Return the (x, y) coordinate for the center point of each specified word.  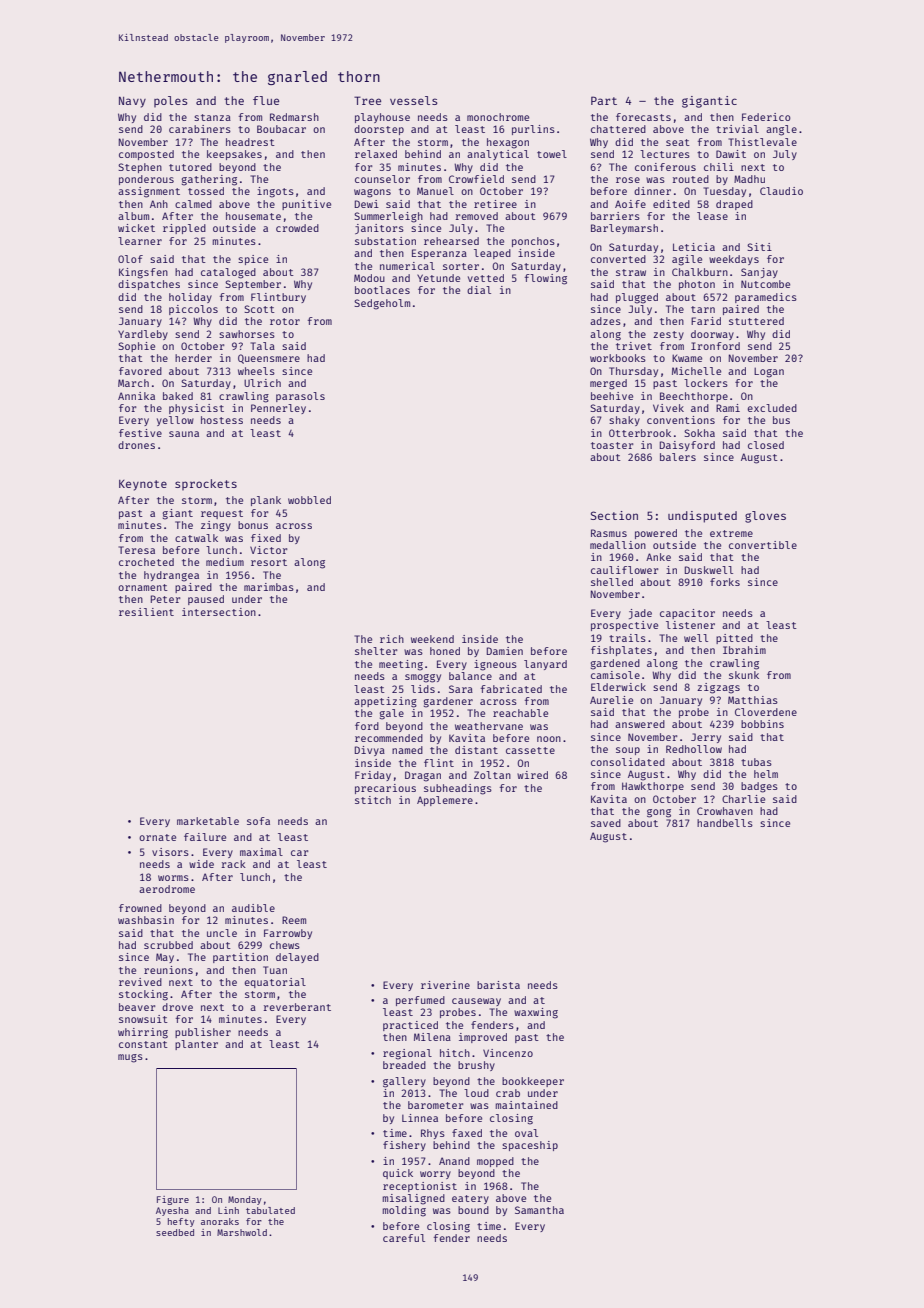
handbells (725, 823)
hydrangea (171, 576)
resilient (146, 612)
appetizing (385, 702)
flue (266, 100)
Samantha (539, 1210)
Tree (367, 100)
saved (606, 823)
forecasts (643, 117)
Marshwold (242, 1232)
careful (404, 1238)
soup (628, 751)
